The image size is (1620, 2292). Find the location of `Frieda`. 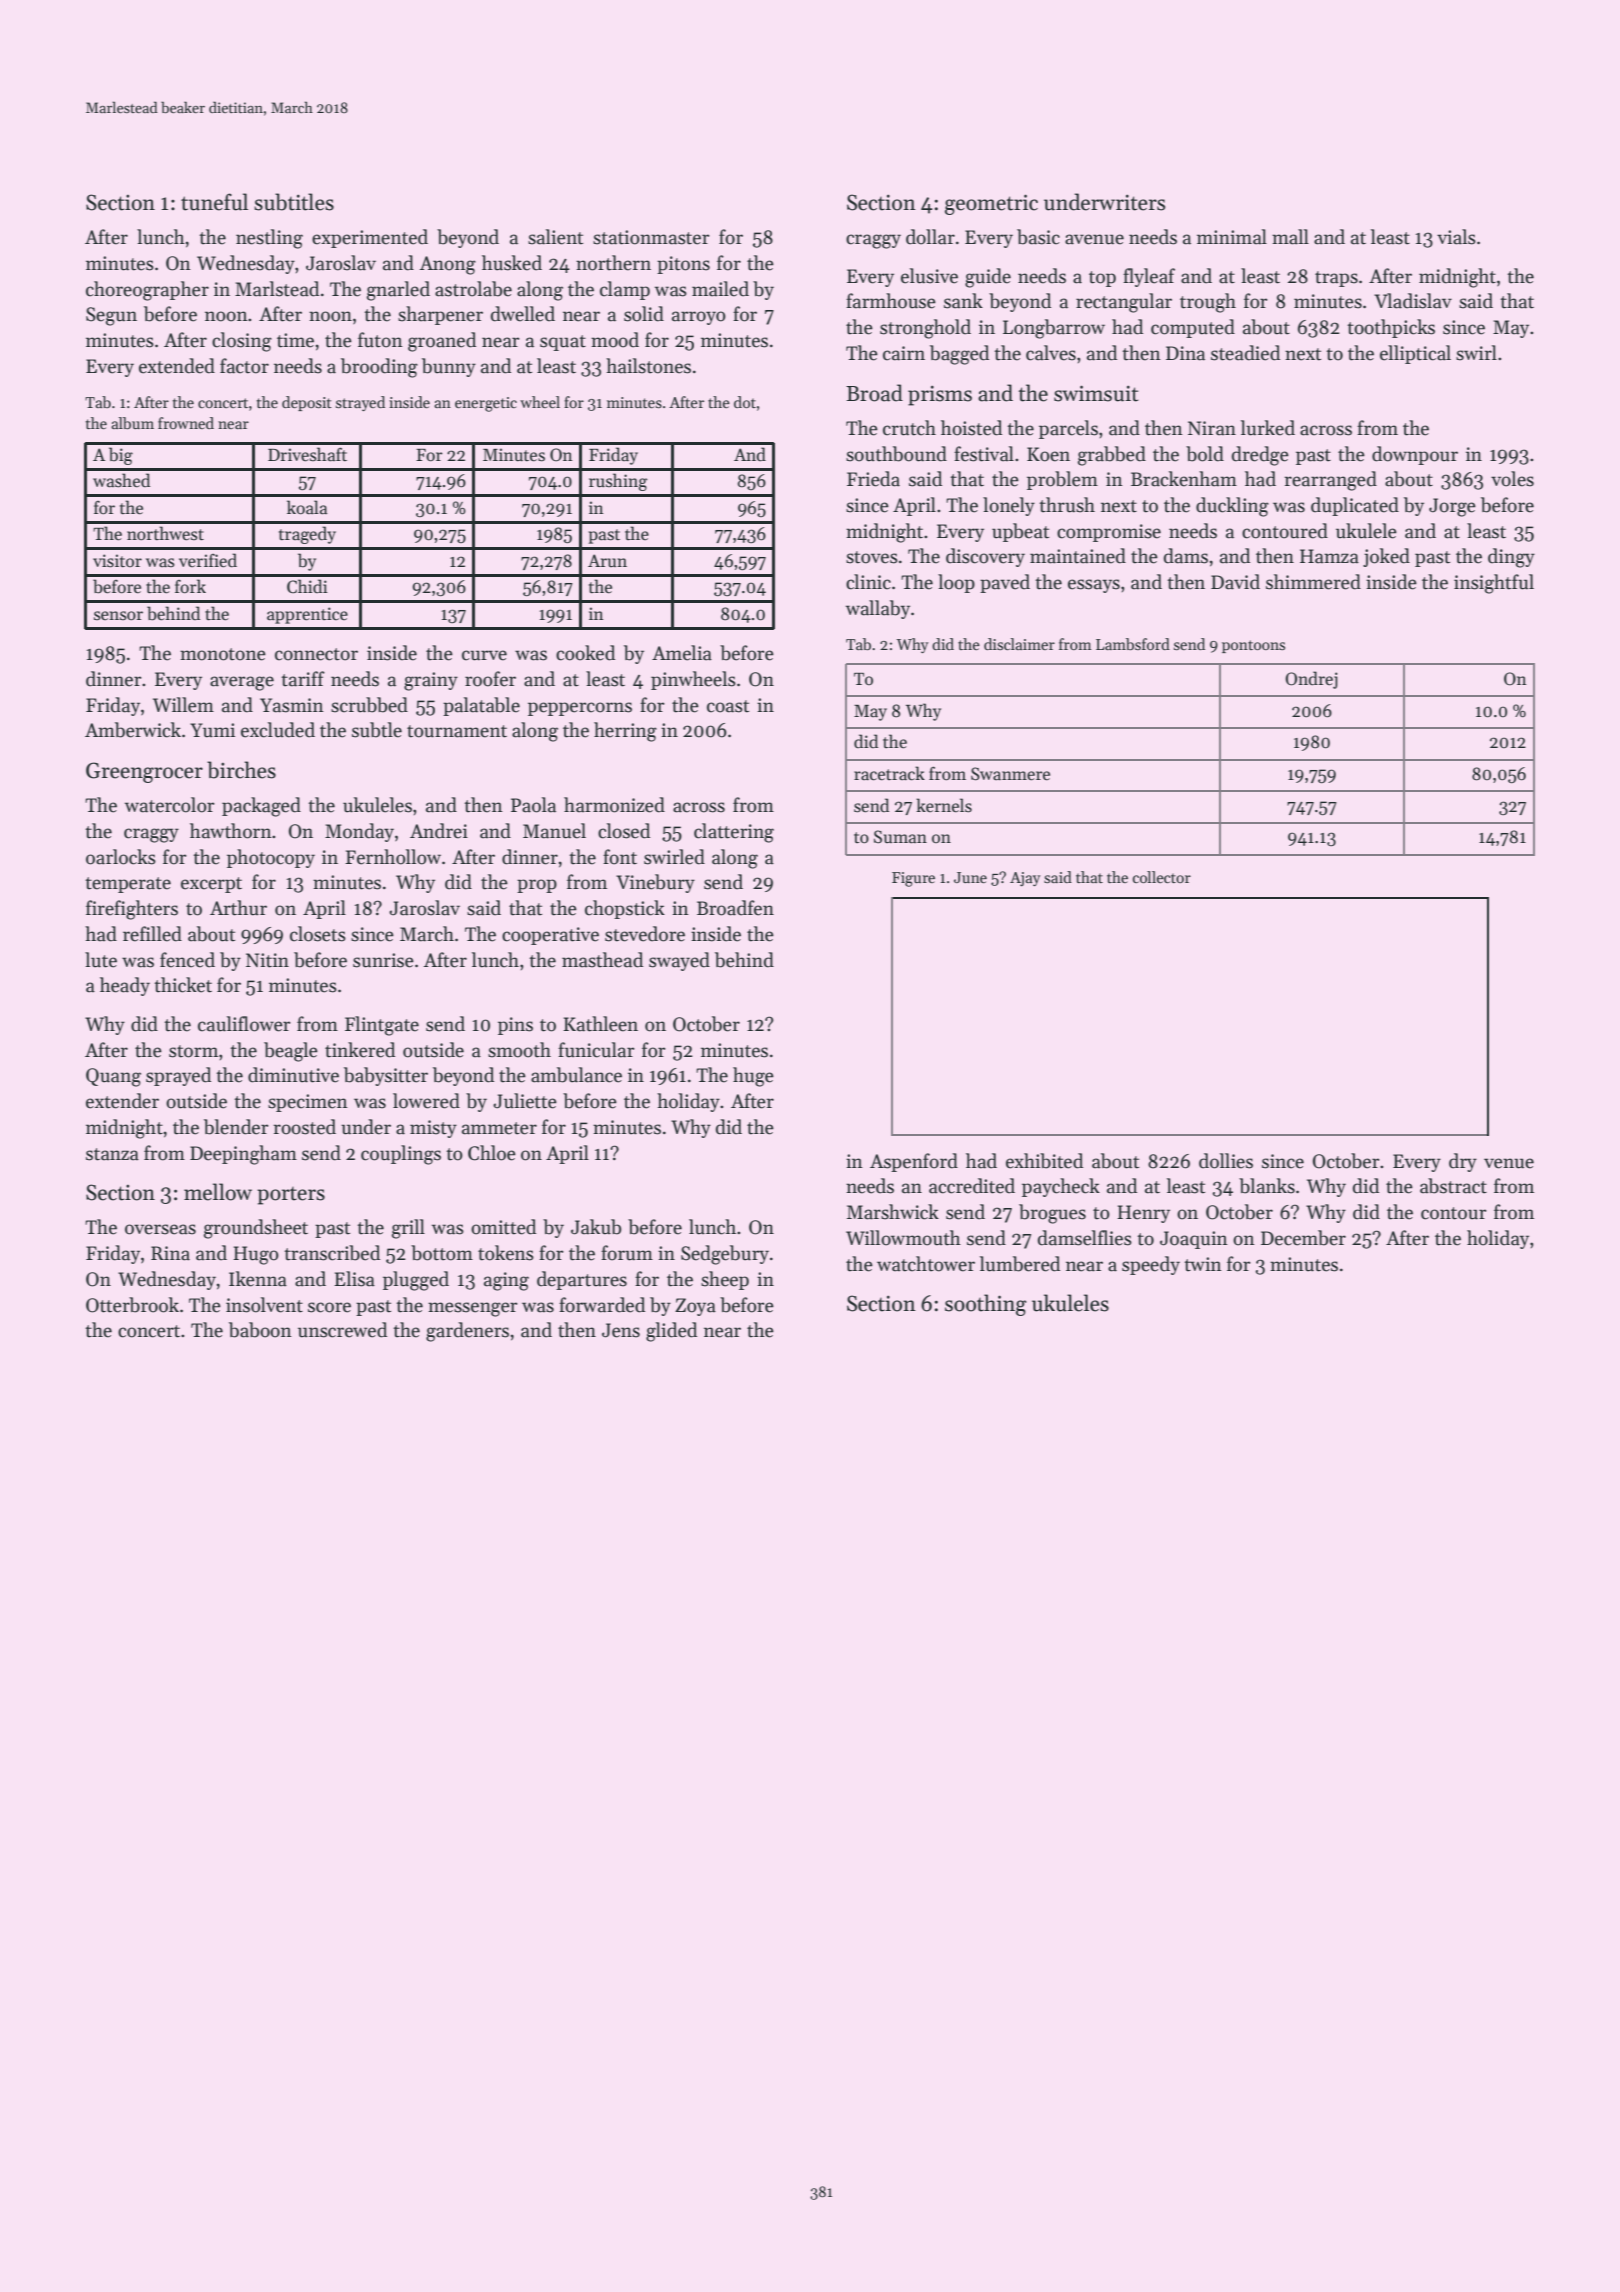

Frieda is located at coordinates (873, 479).
